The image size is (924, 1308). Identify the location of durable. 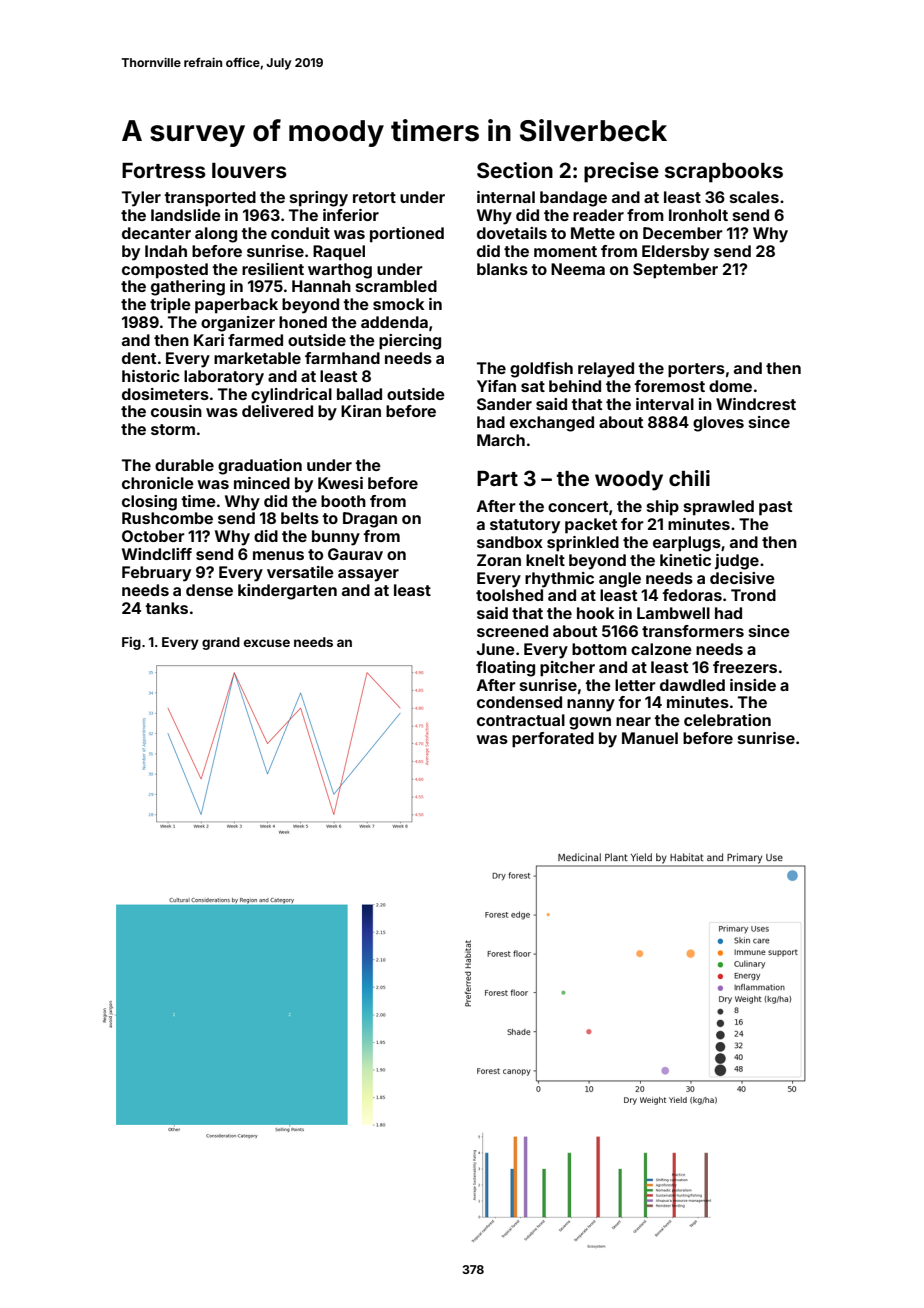
(184, 465).
